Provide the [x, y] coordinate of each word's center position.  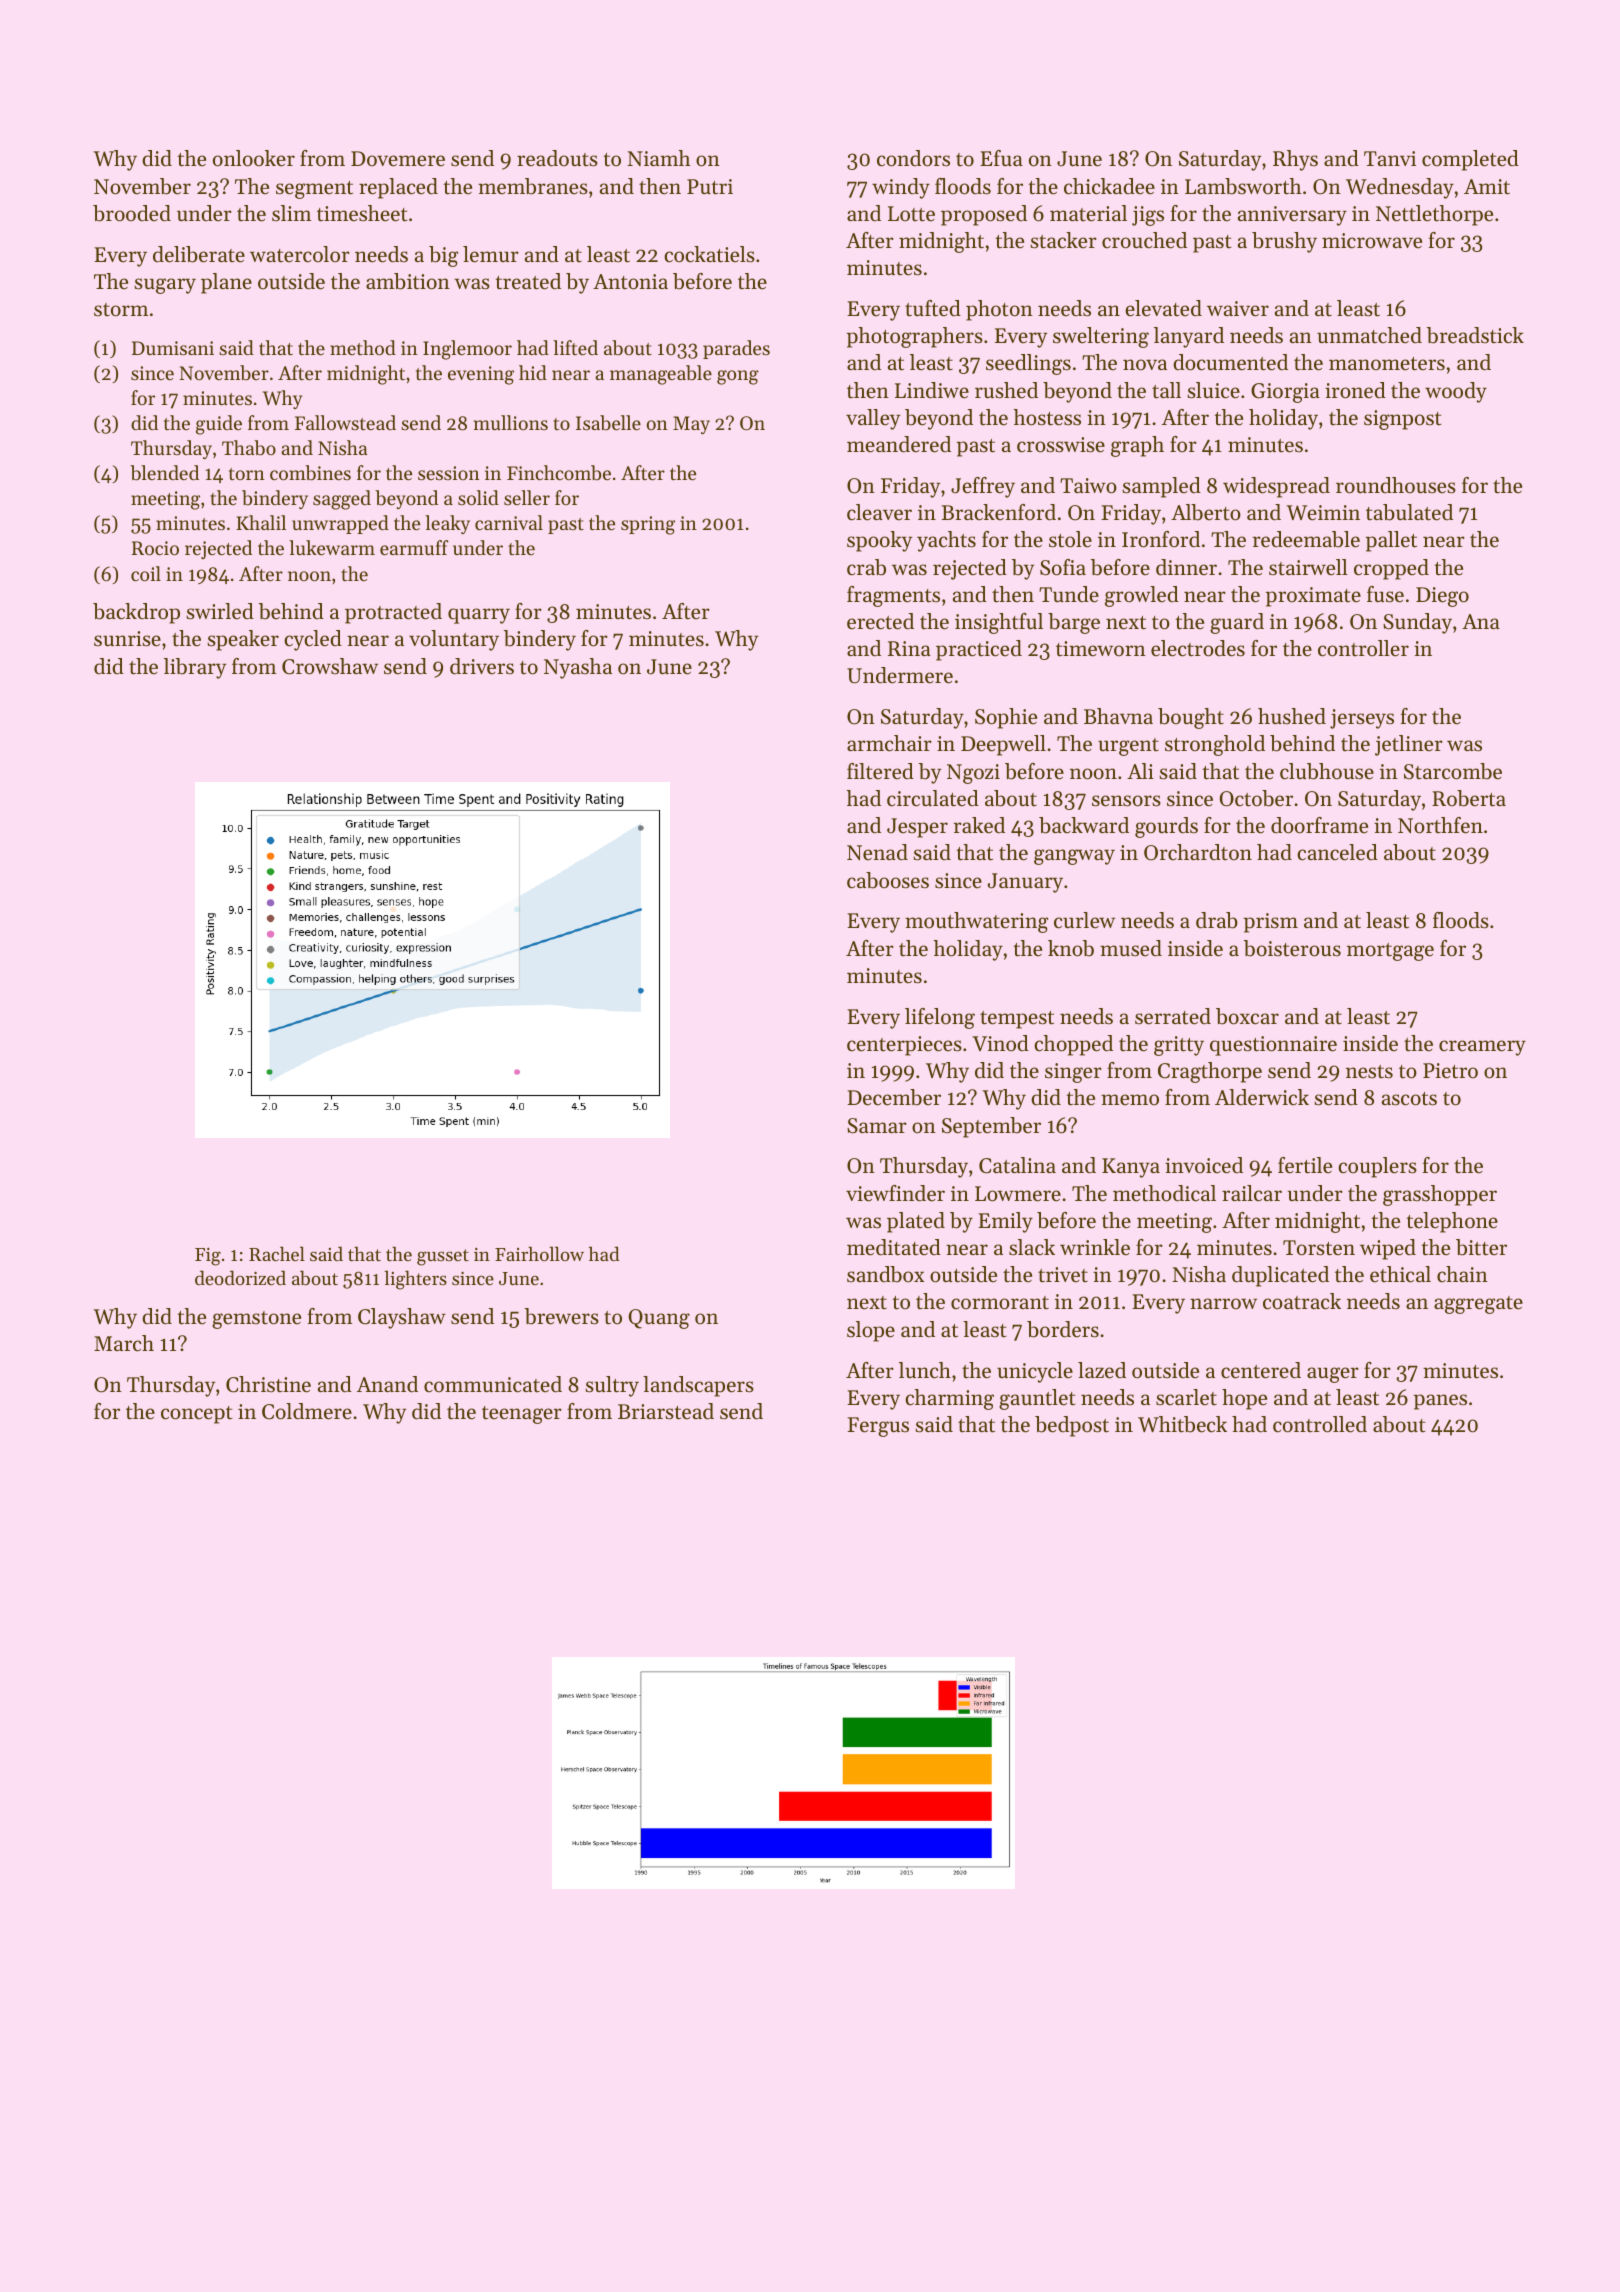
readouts [557, 158]
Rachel [277, 1253]
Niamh [659, 158]
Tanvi [1390, 158]
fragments [893, 596]
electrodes [1198, 648]
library [195, 668]
